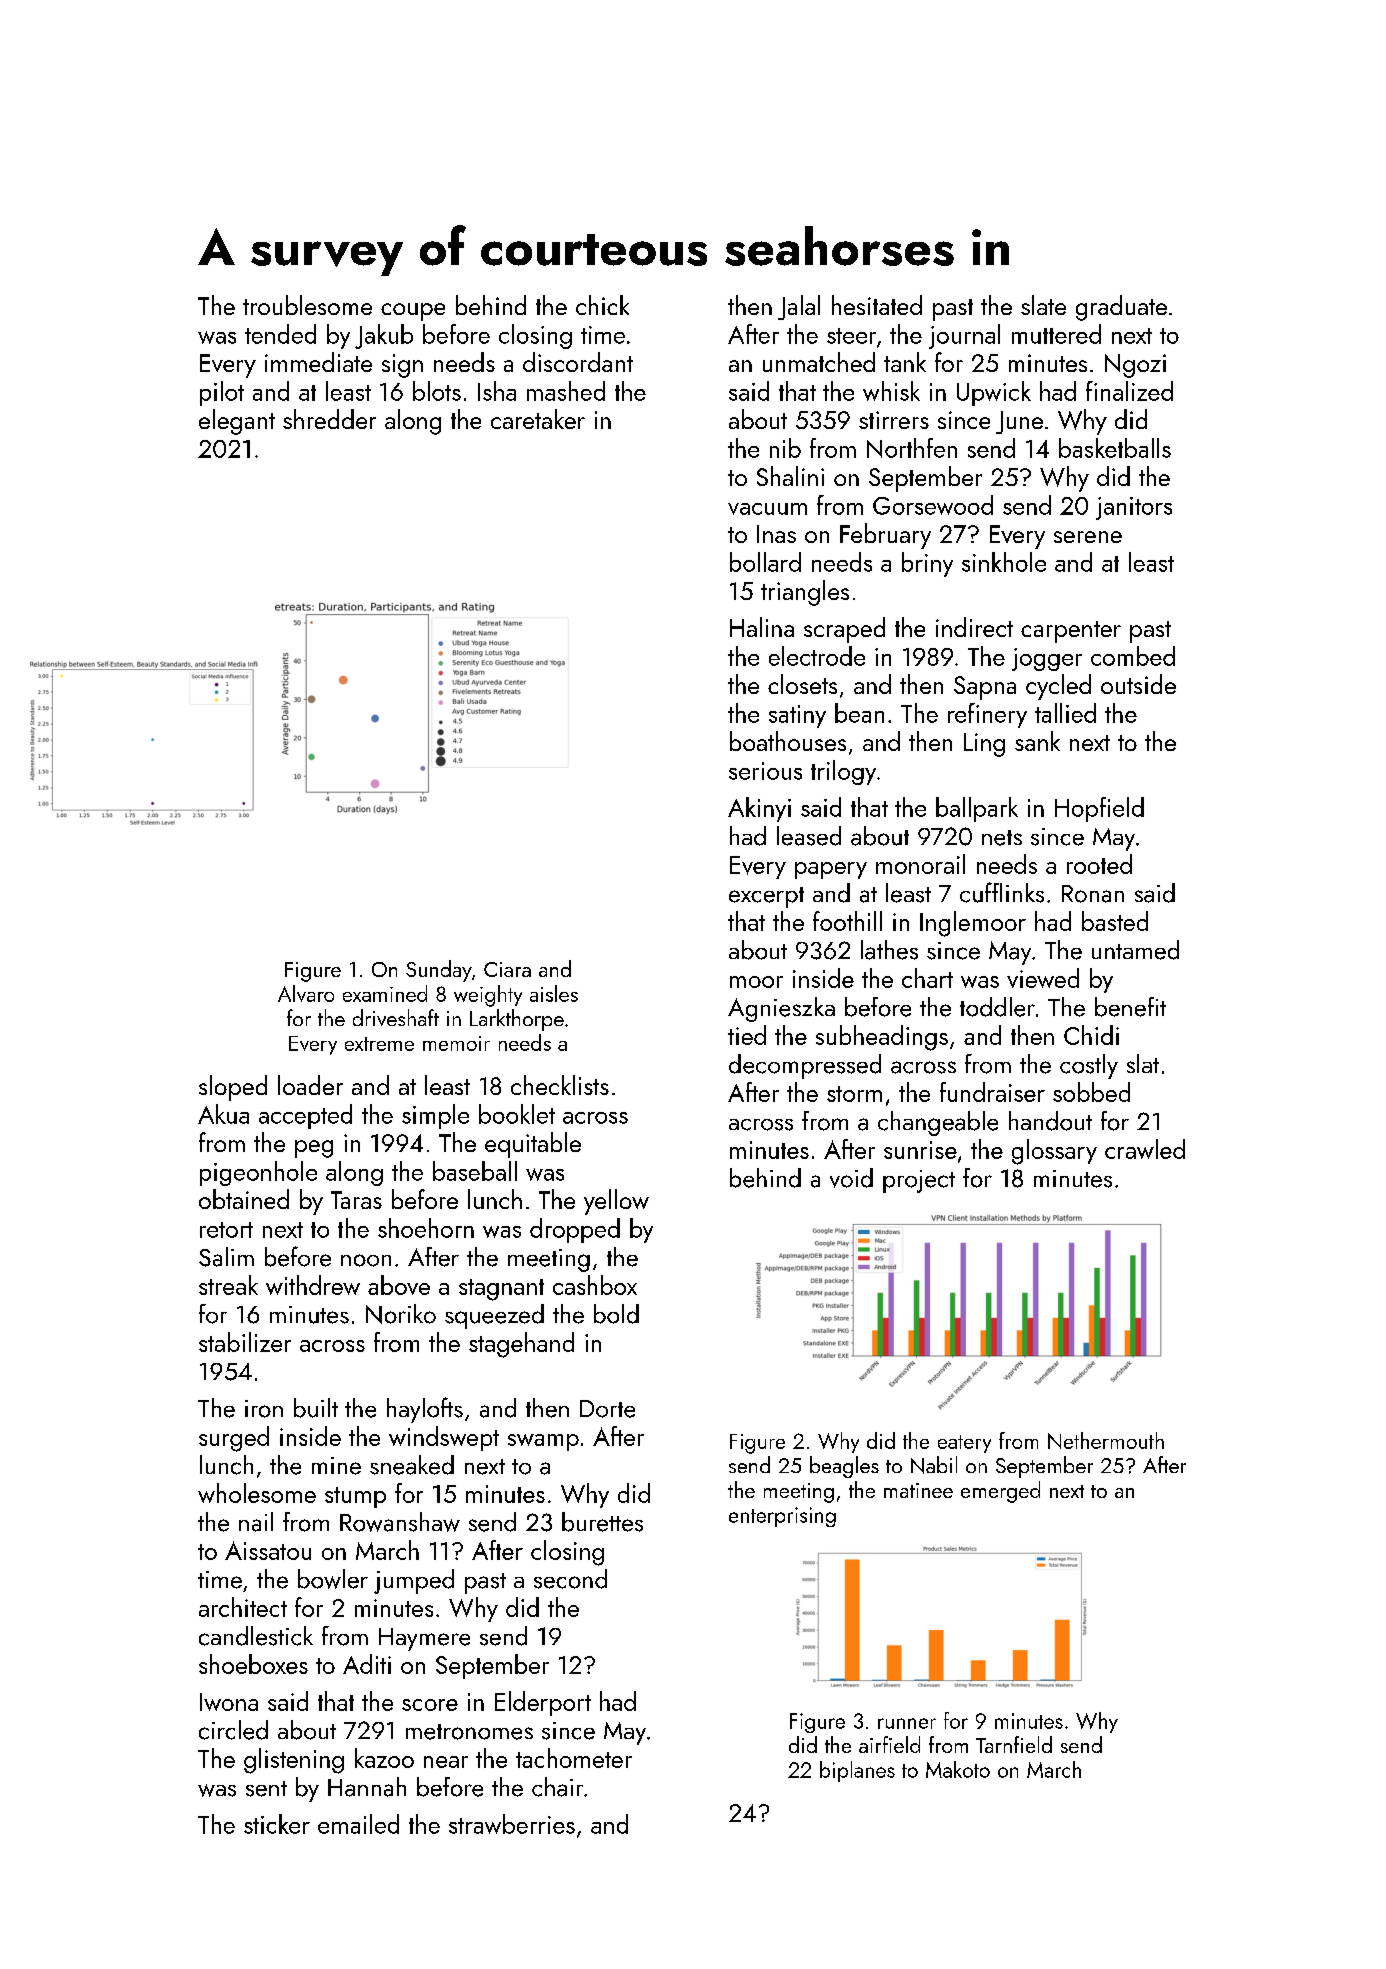 Image resolution: width=1386 pixels, height=1969 pixels. Describe the element at coordinates (958, 1769) in the image. I see `Makoto` at that location.
